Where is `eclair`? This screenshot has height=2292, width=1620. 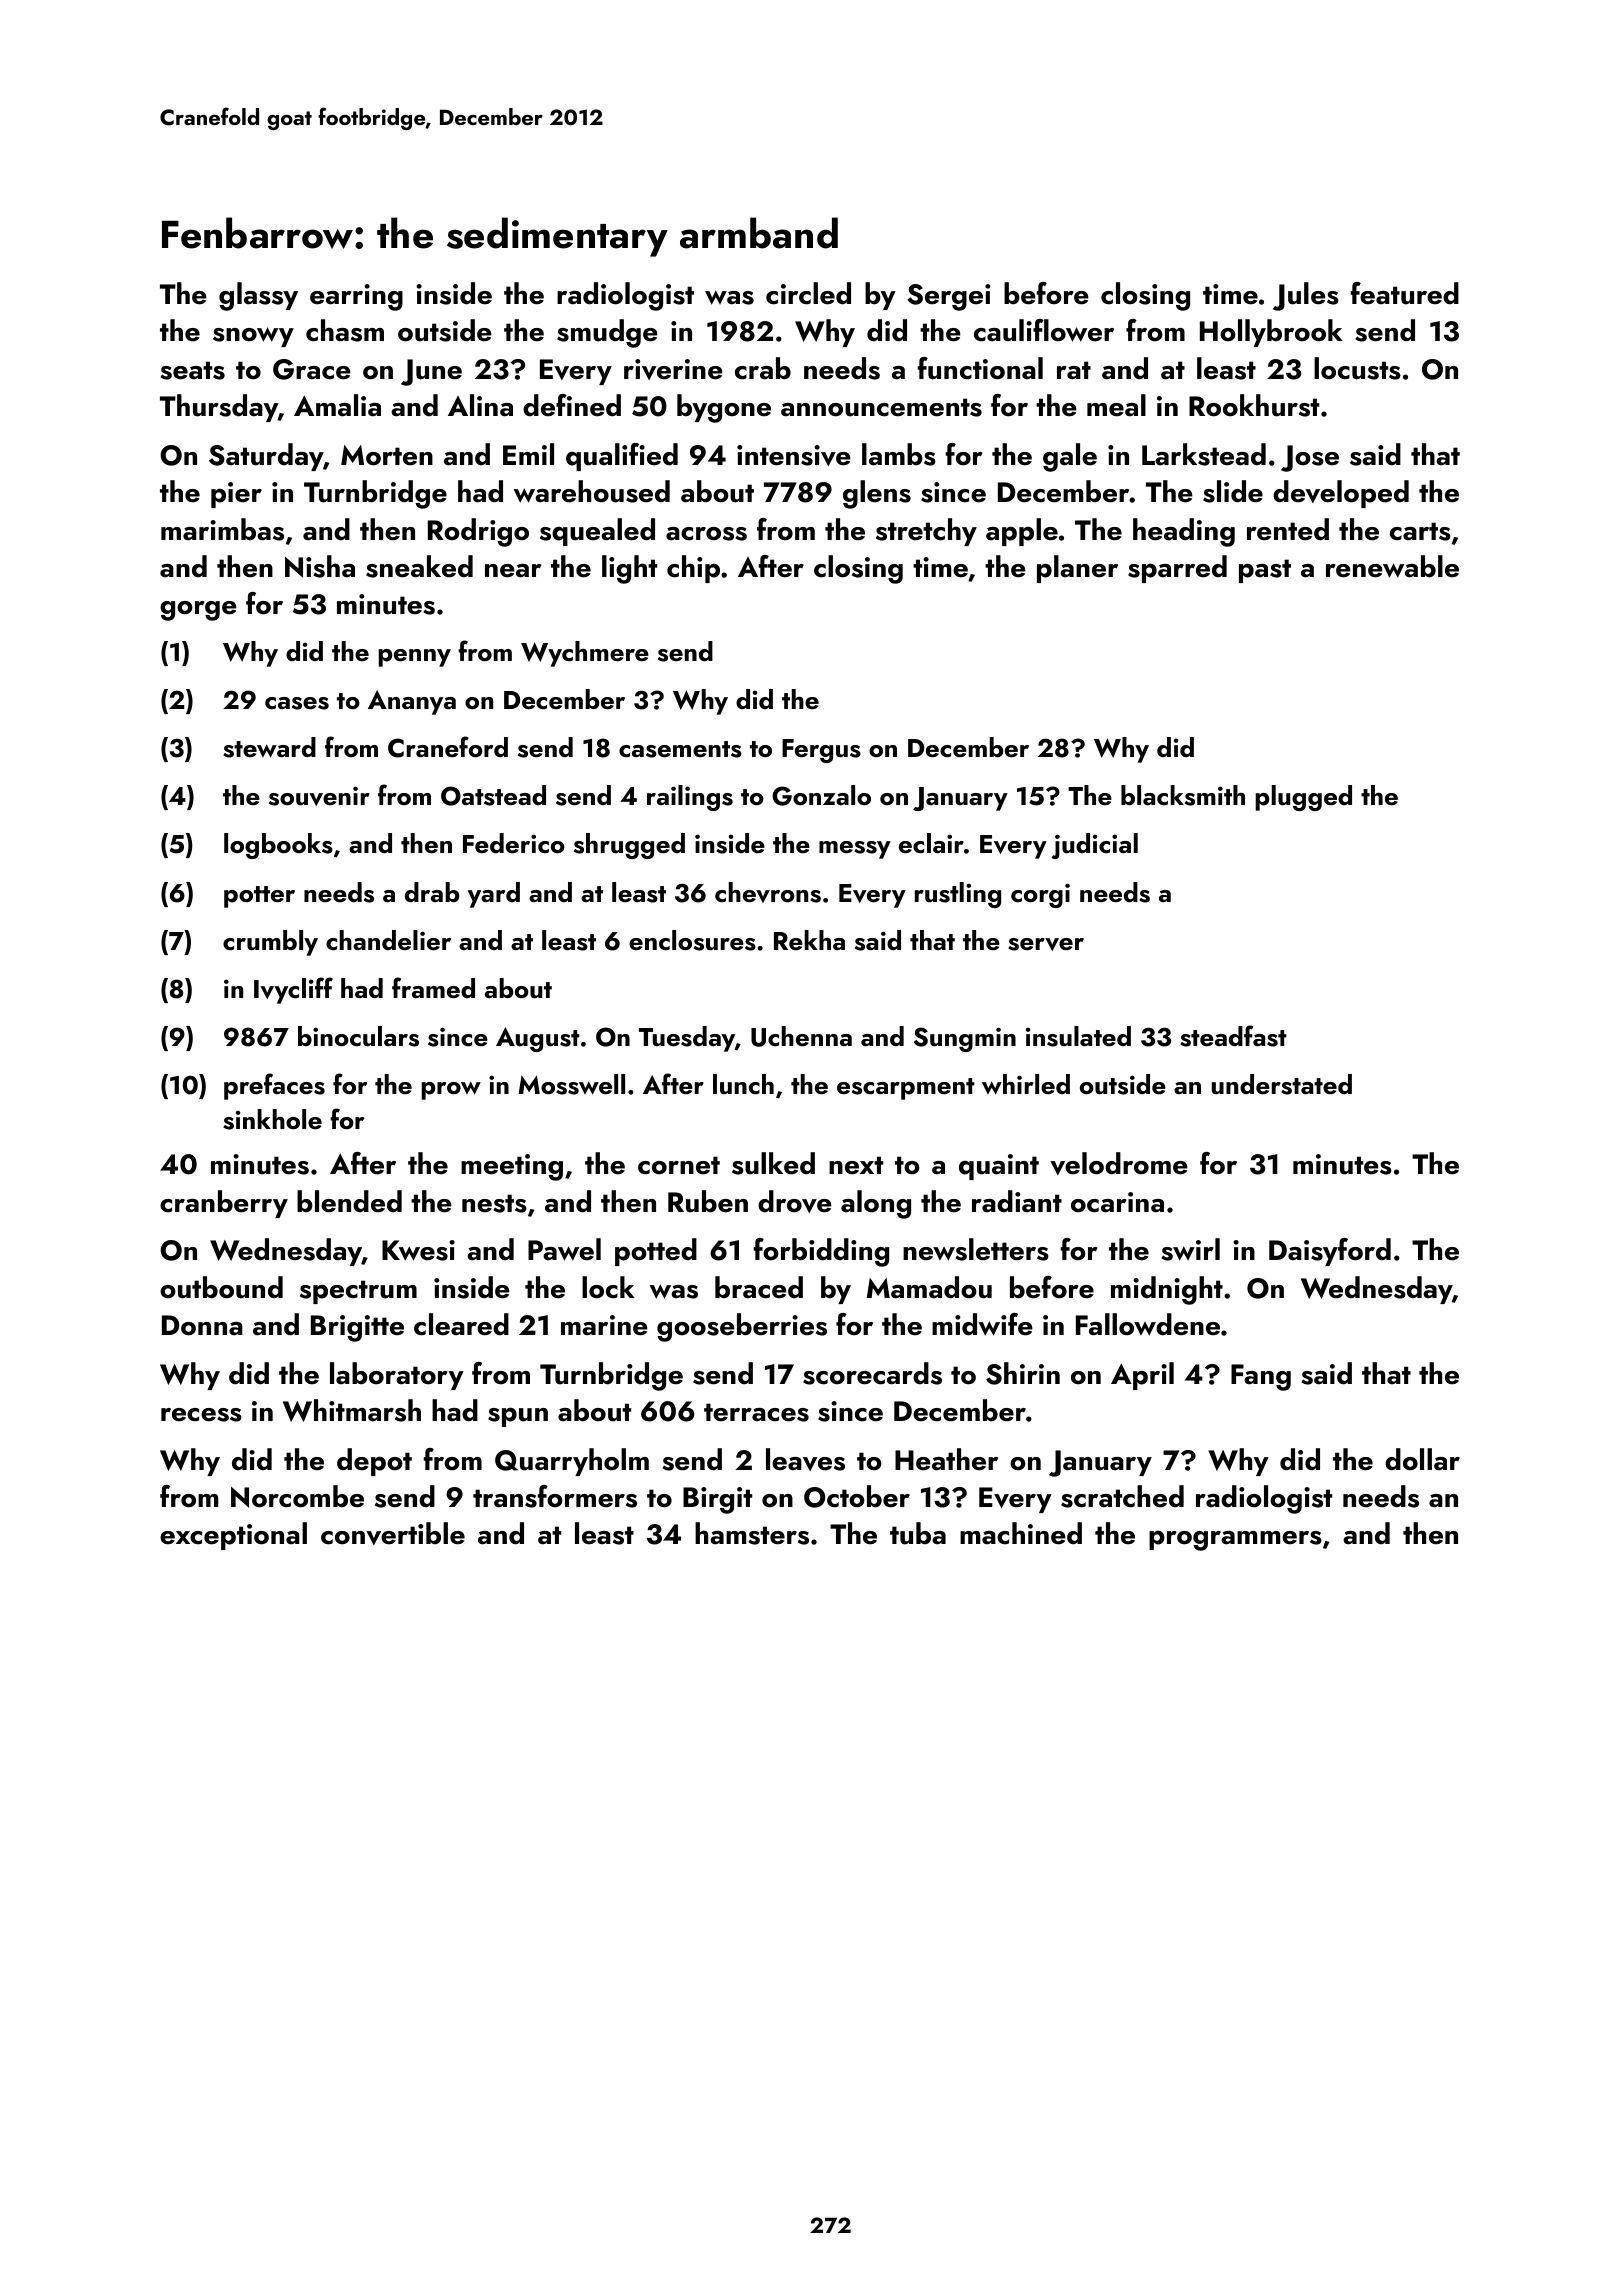 eclair is located at coordinates (931, 843).
